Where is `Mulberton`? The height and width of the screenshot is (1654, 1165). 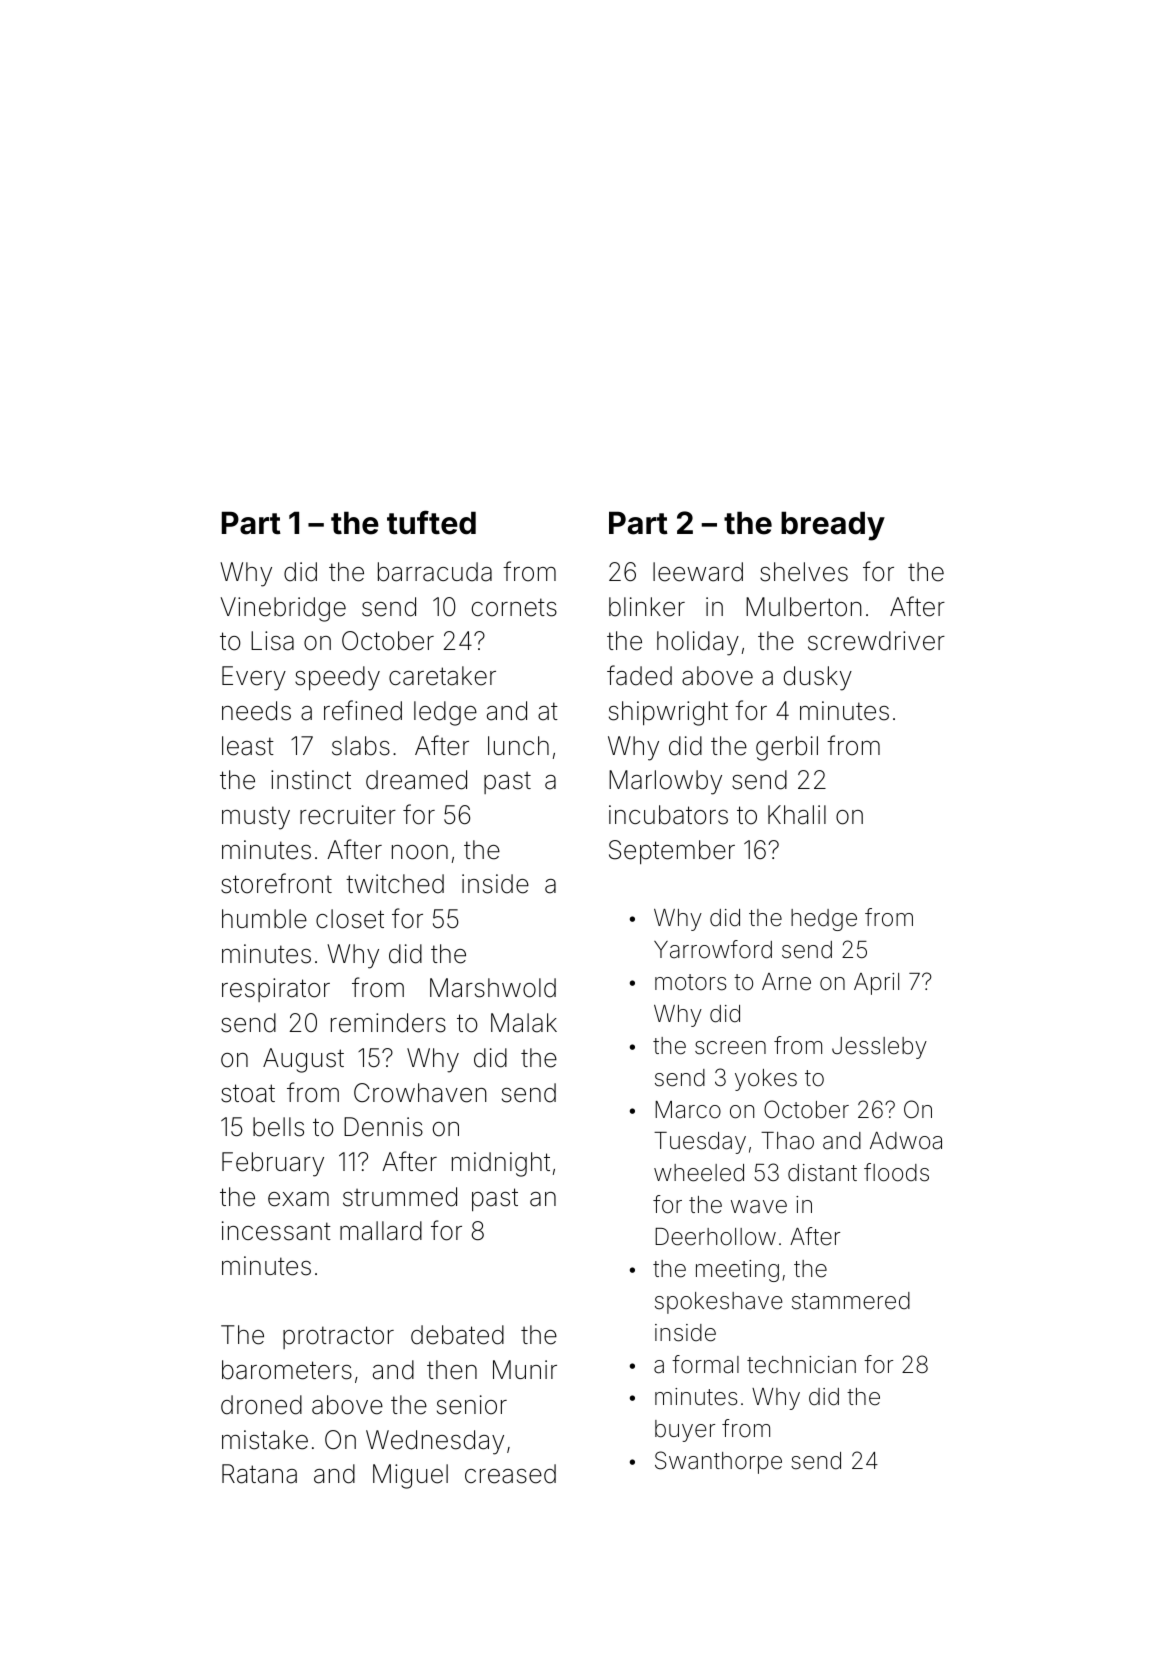 Mulberton is located at coordinates (804, 607).
